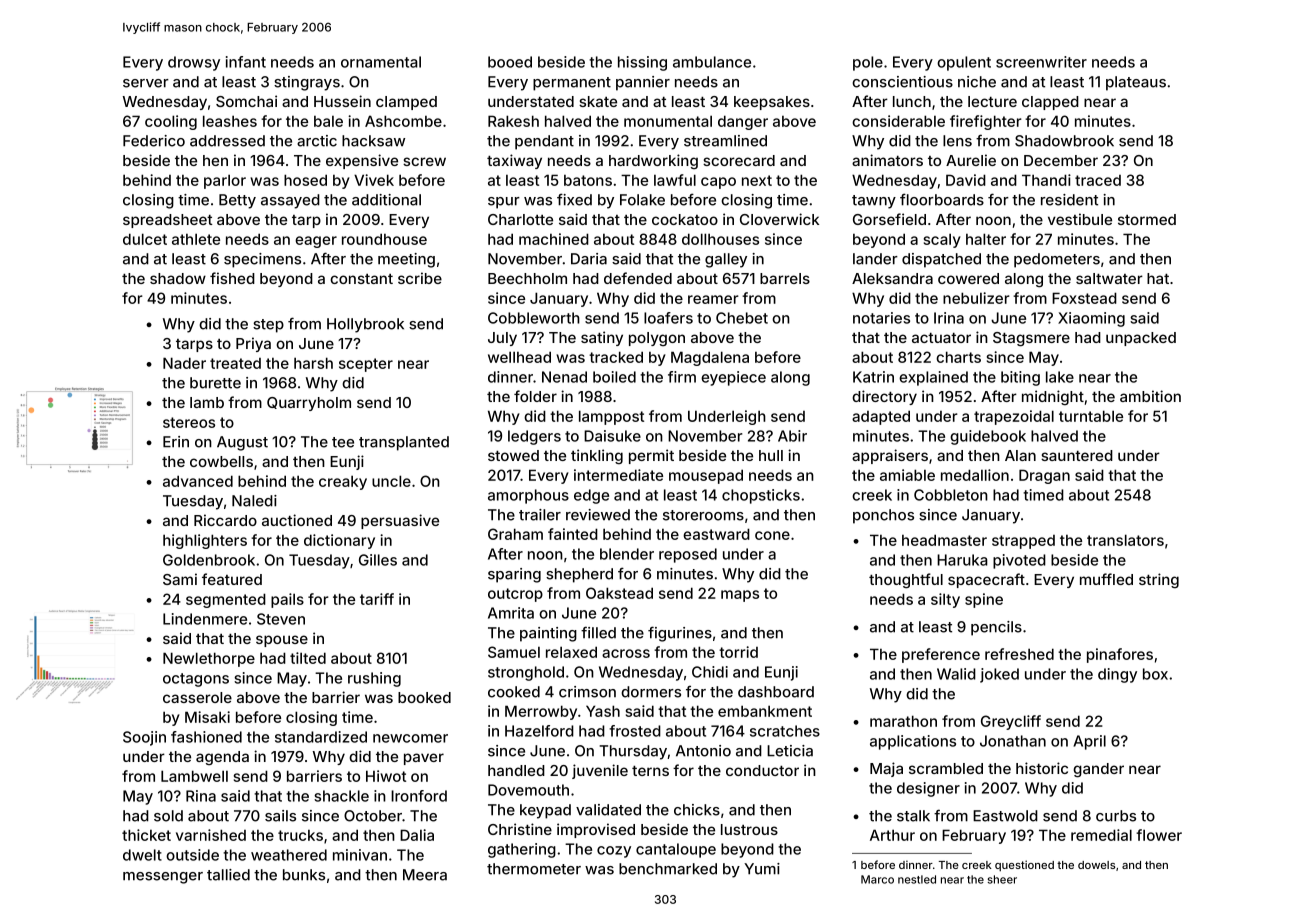  What do you see at coordinates (712, 62) in the screenshot?
I see `ambulance` at bounding box center [712, 62].
